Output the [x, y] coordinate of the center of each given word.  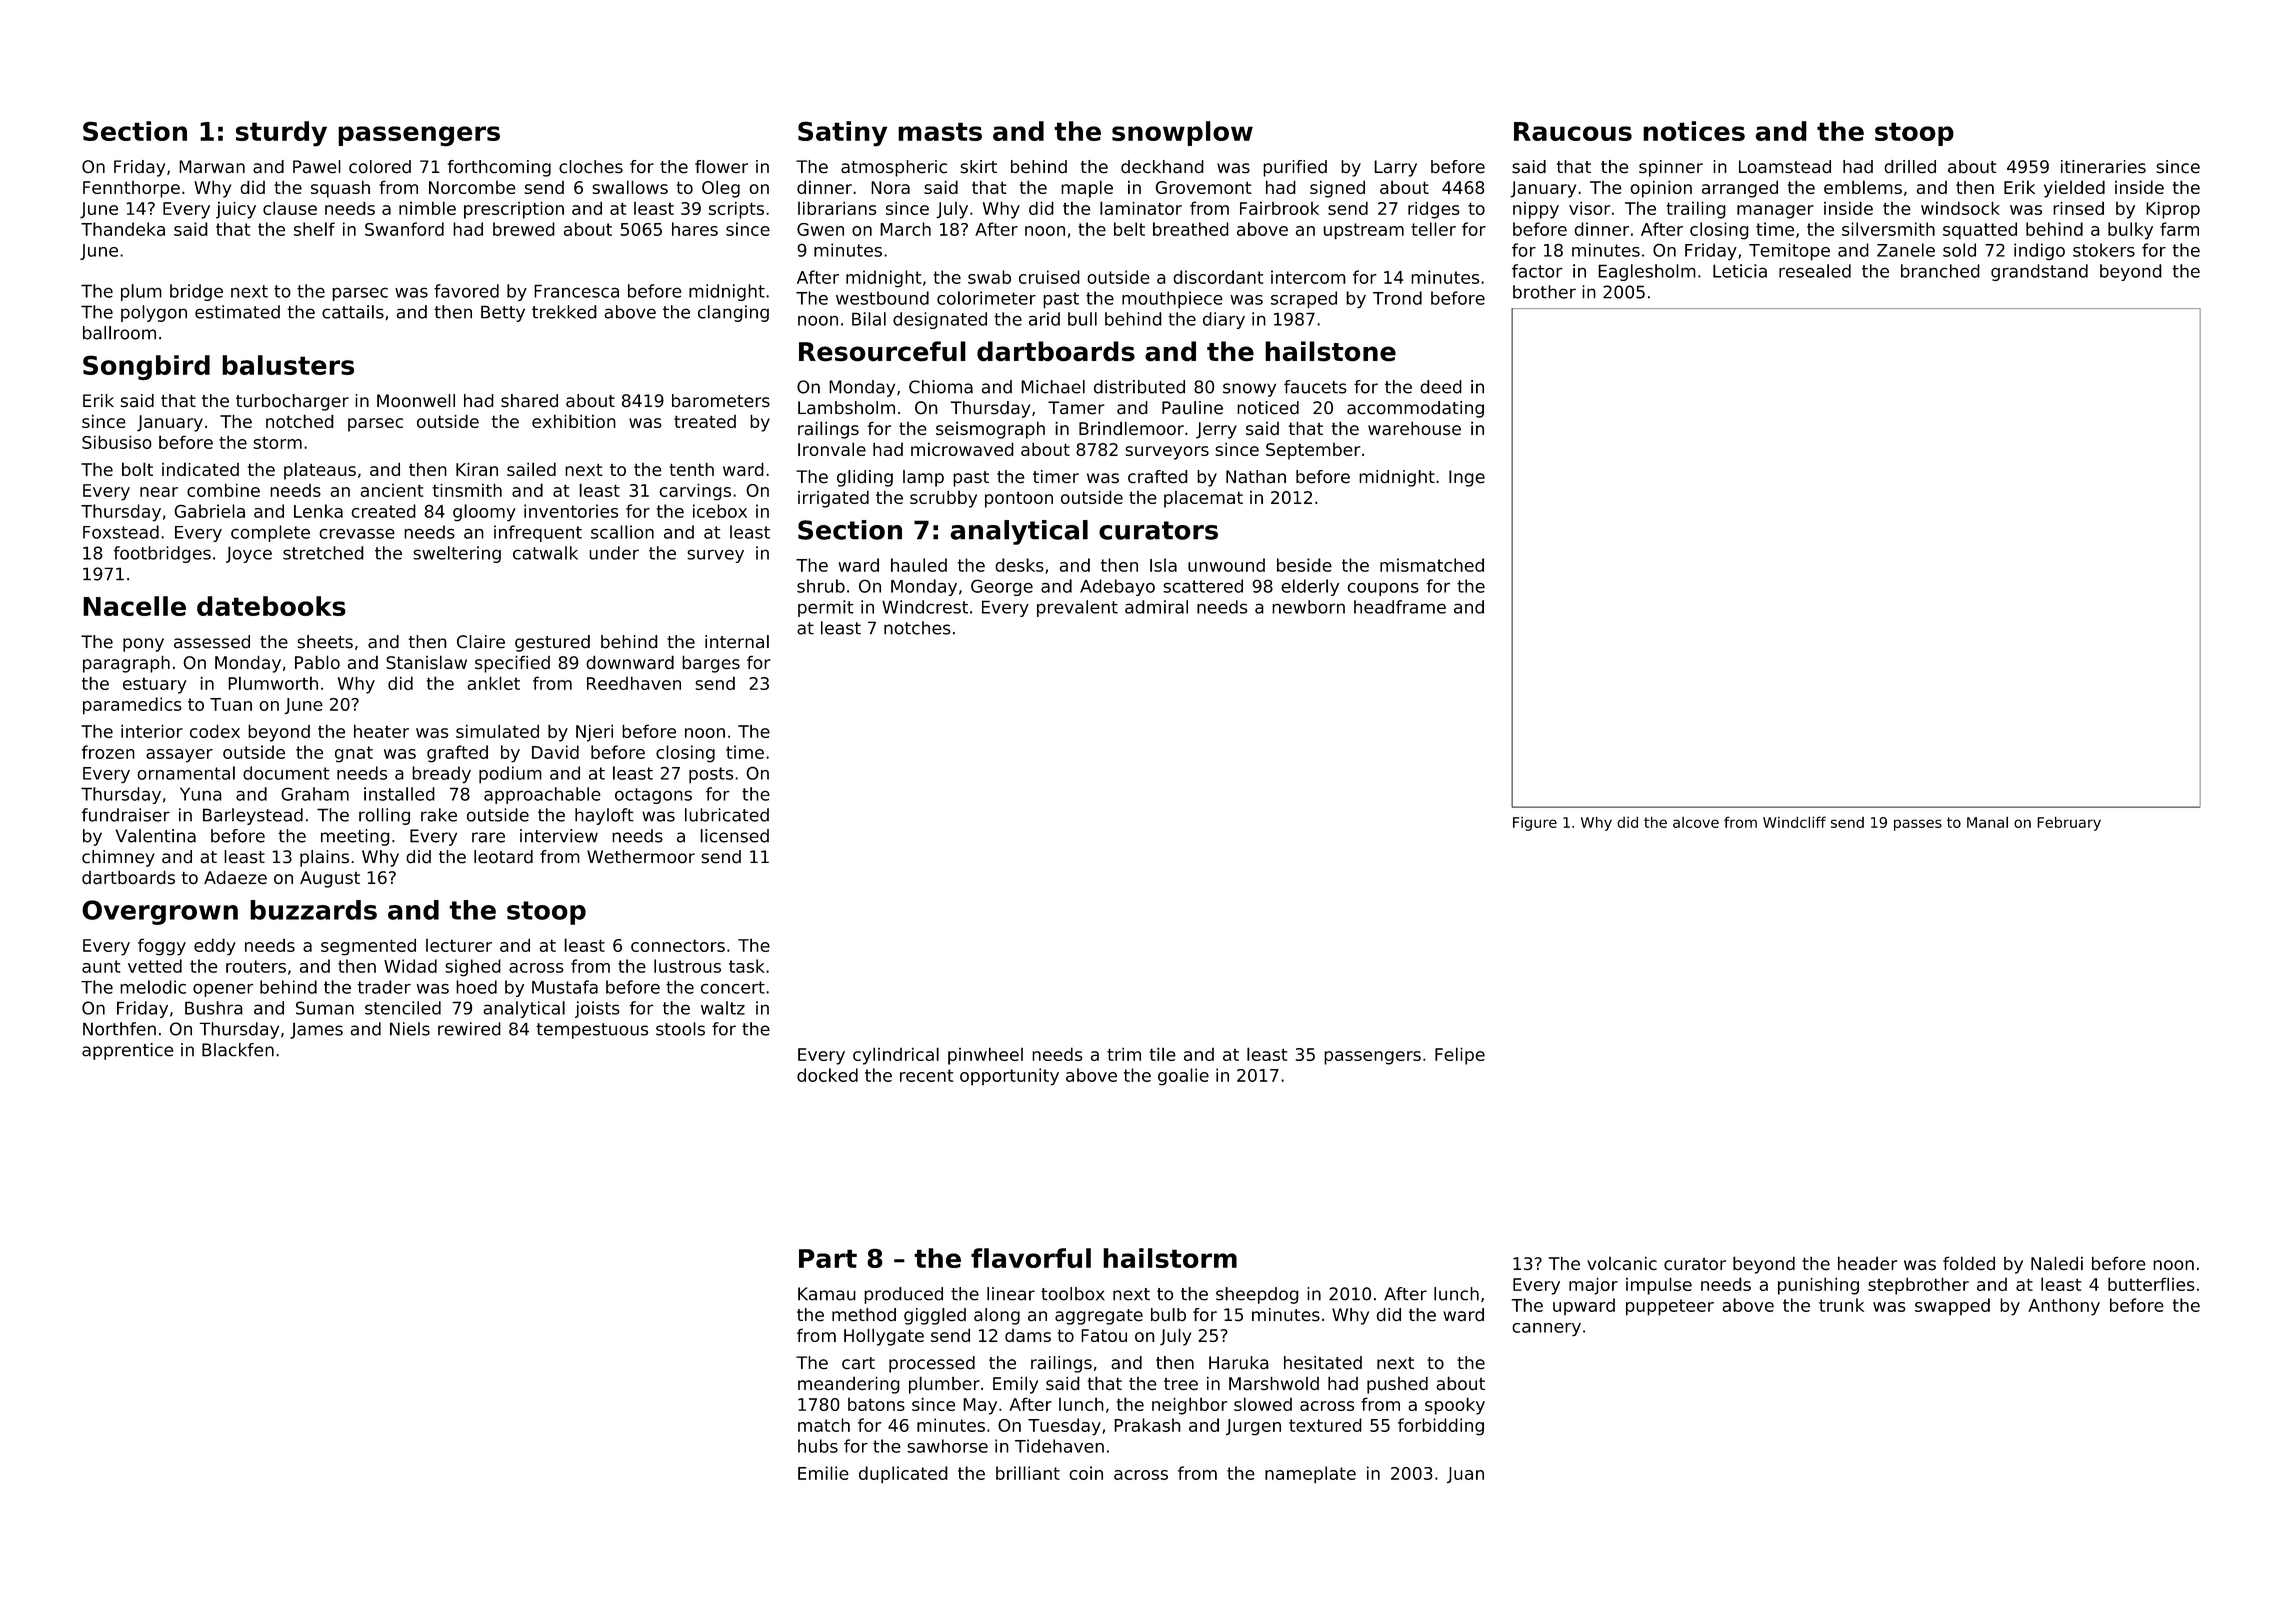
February [2069, 823]
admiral [1156, 607]
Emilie [823, 1473]
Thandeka [123, 229]
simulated [497, 731]
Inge [1467, 478]
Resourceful [882, 351]
